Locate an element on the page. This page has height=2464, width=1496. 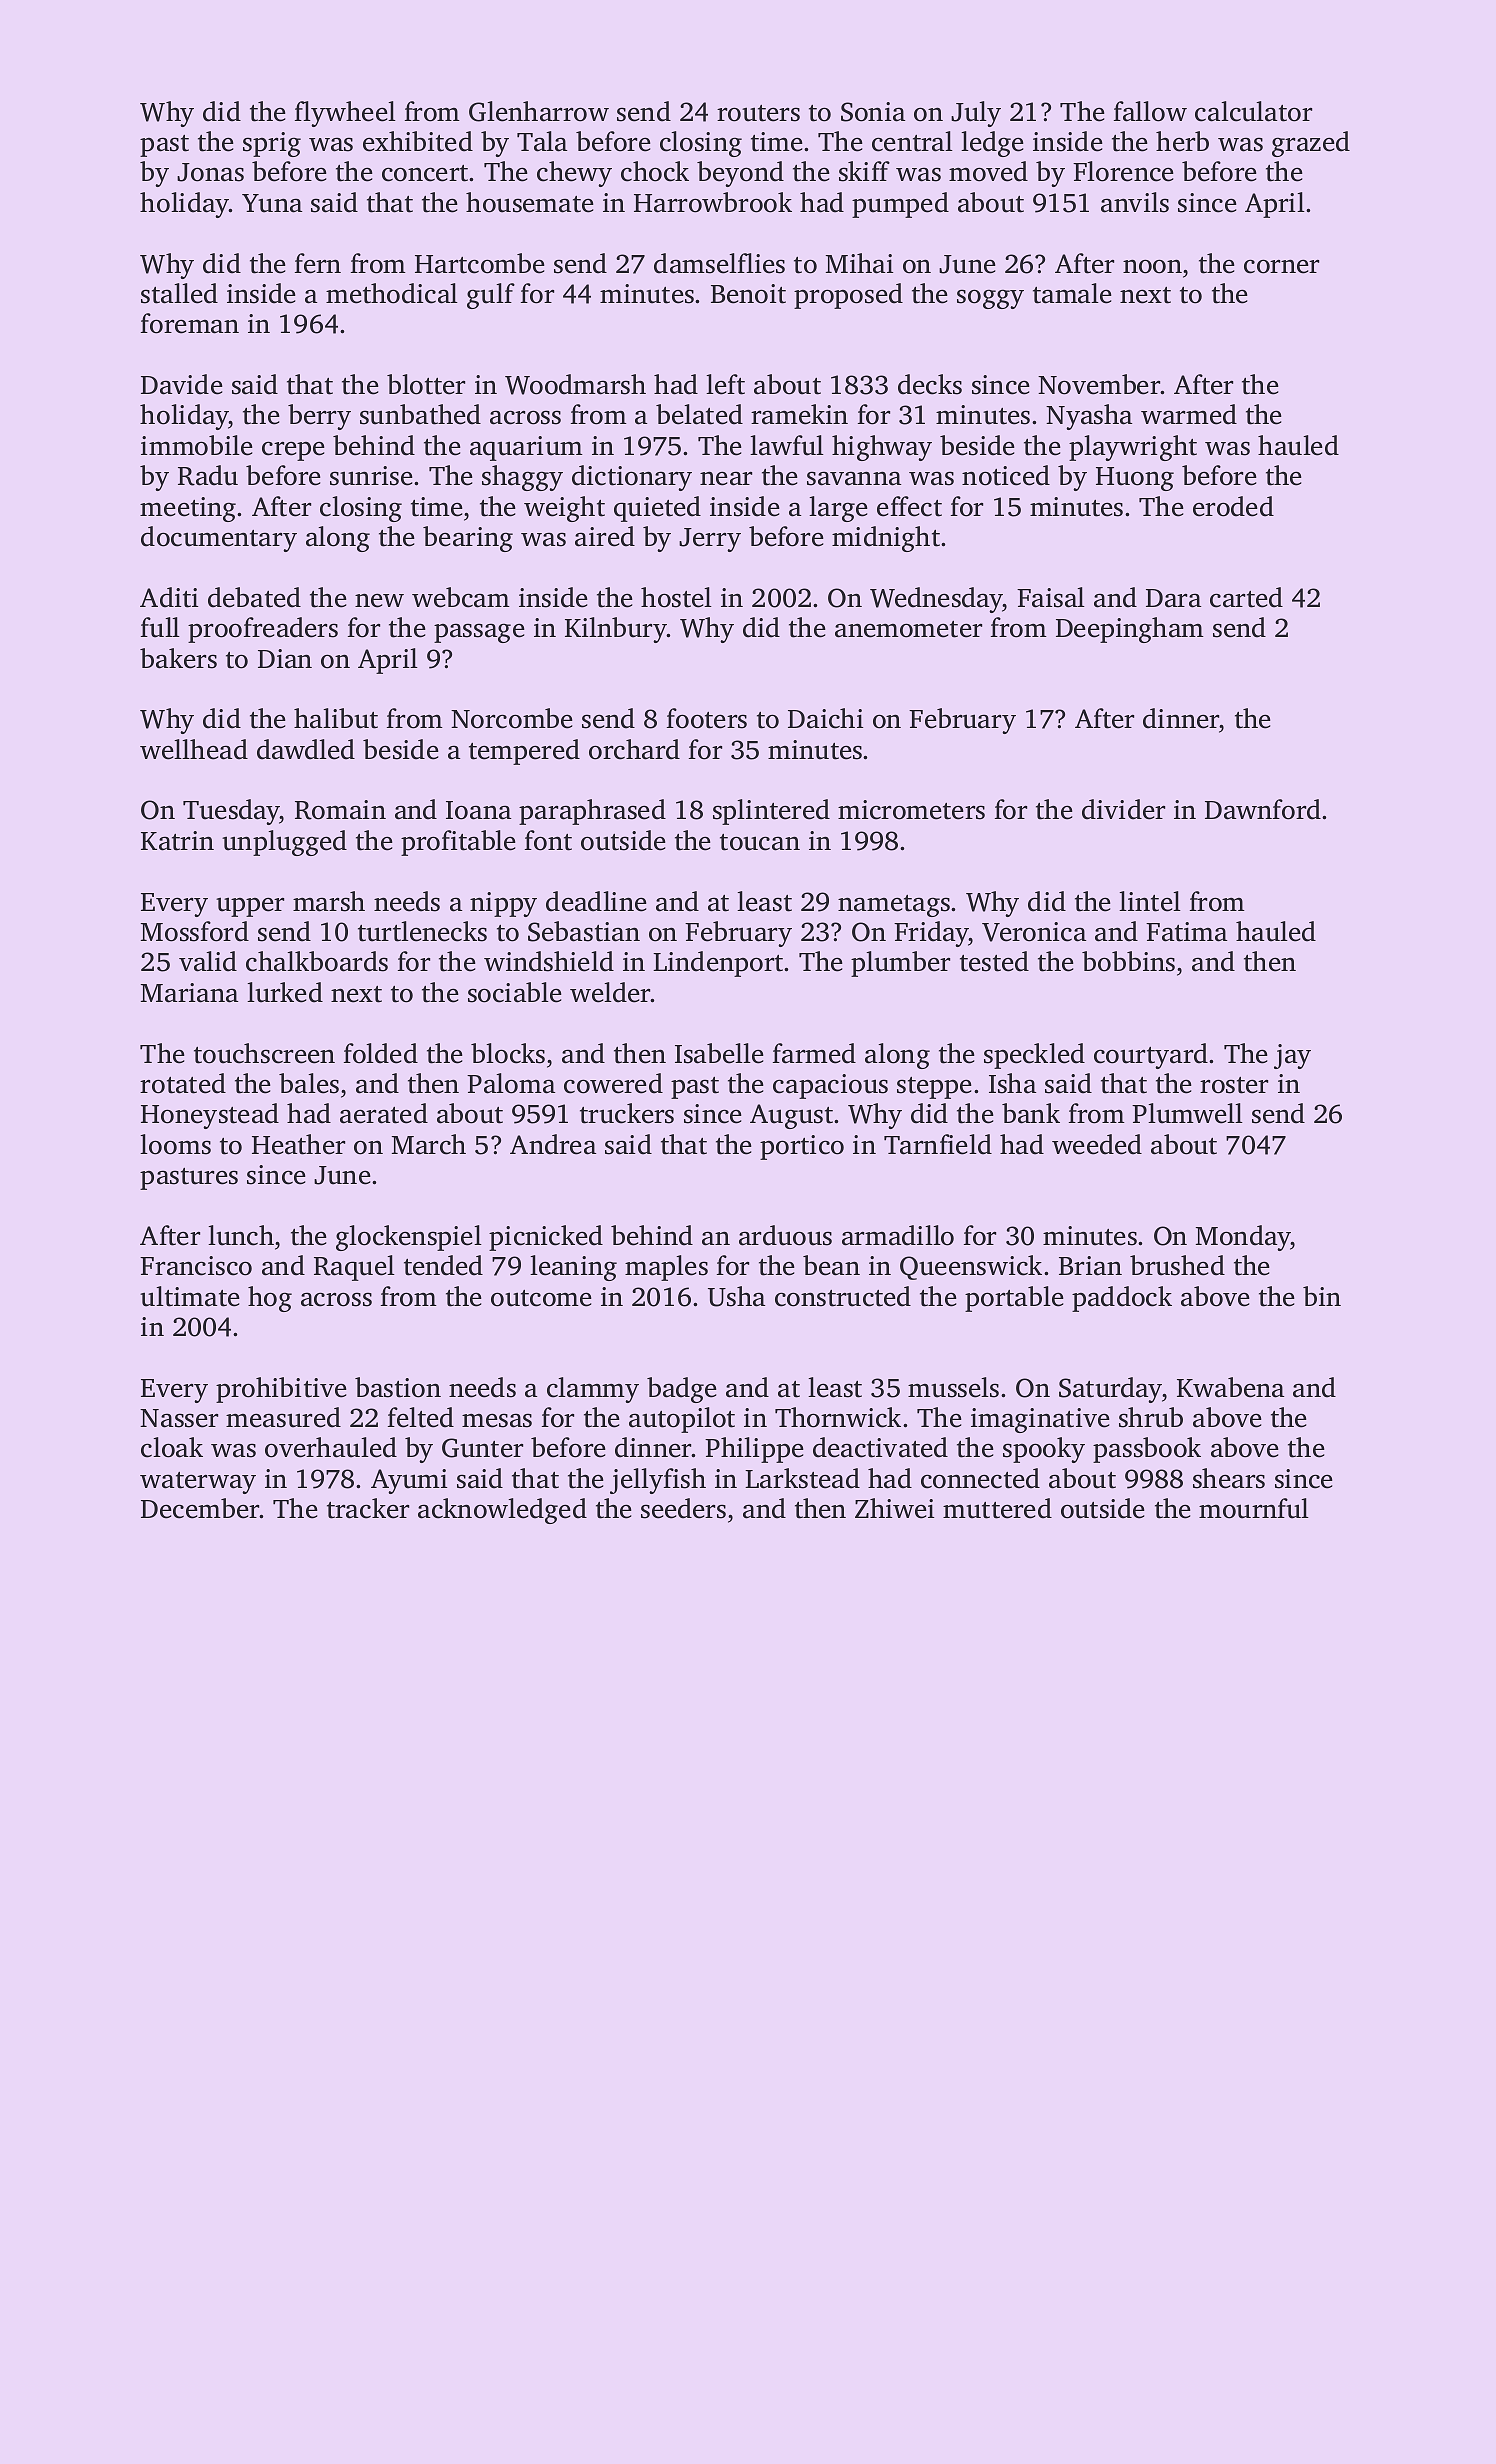
grazed is located at coordinates (1311, 144).
